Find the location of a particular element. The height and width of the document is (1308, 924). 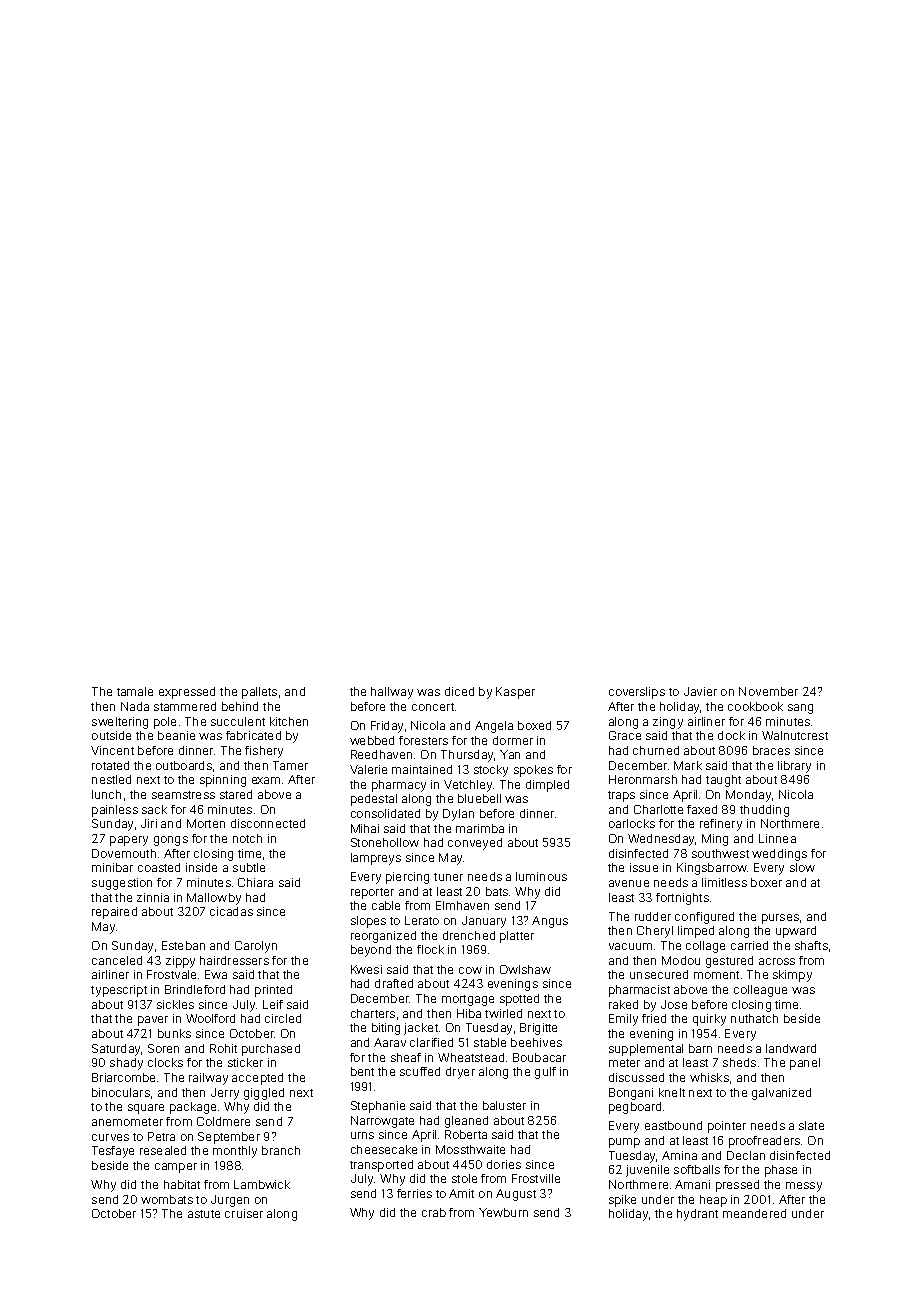

pointer is located at coordinates (727, 1127).
